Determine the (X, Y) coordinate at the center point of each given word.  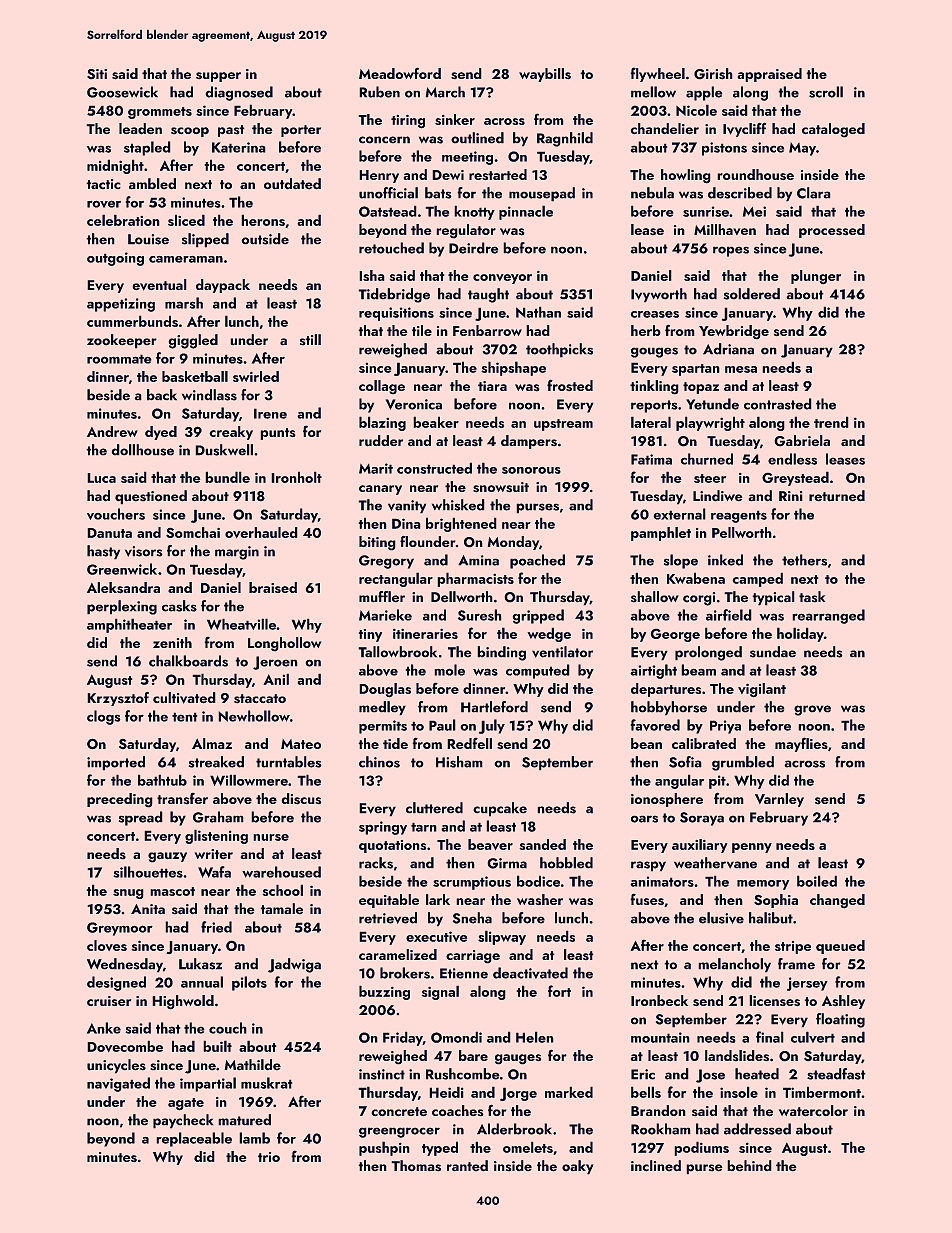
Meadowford (400, 73)
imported (116, 763)
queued (840, 947)
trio (269, 1157)
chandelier (665, 129)
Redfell (469, 743)
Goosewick (122, 92)
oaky (578, 1167)
